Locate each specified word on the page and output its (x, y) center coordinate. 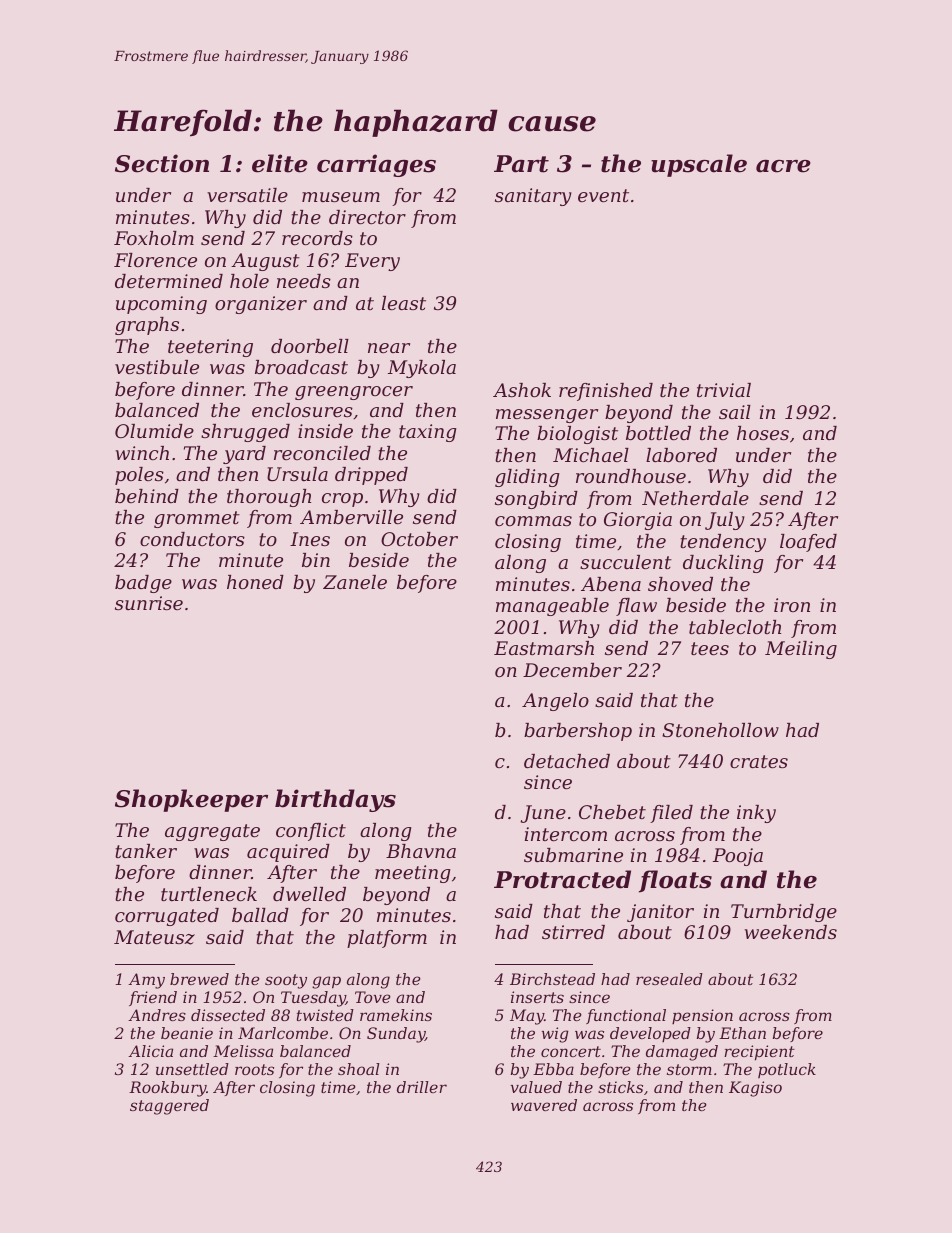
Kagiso (755, 1089)
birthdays (335, 800)
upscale (699, 165)
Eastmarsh (544, 648)
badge (143, 584)
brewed (199, 979)
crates (759, 761)
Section (162, 163)
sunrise (149, 603)
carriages (376, 165)
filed (671, 814)
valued (536, 1087)
